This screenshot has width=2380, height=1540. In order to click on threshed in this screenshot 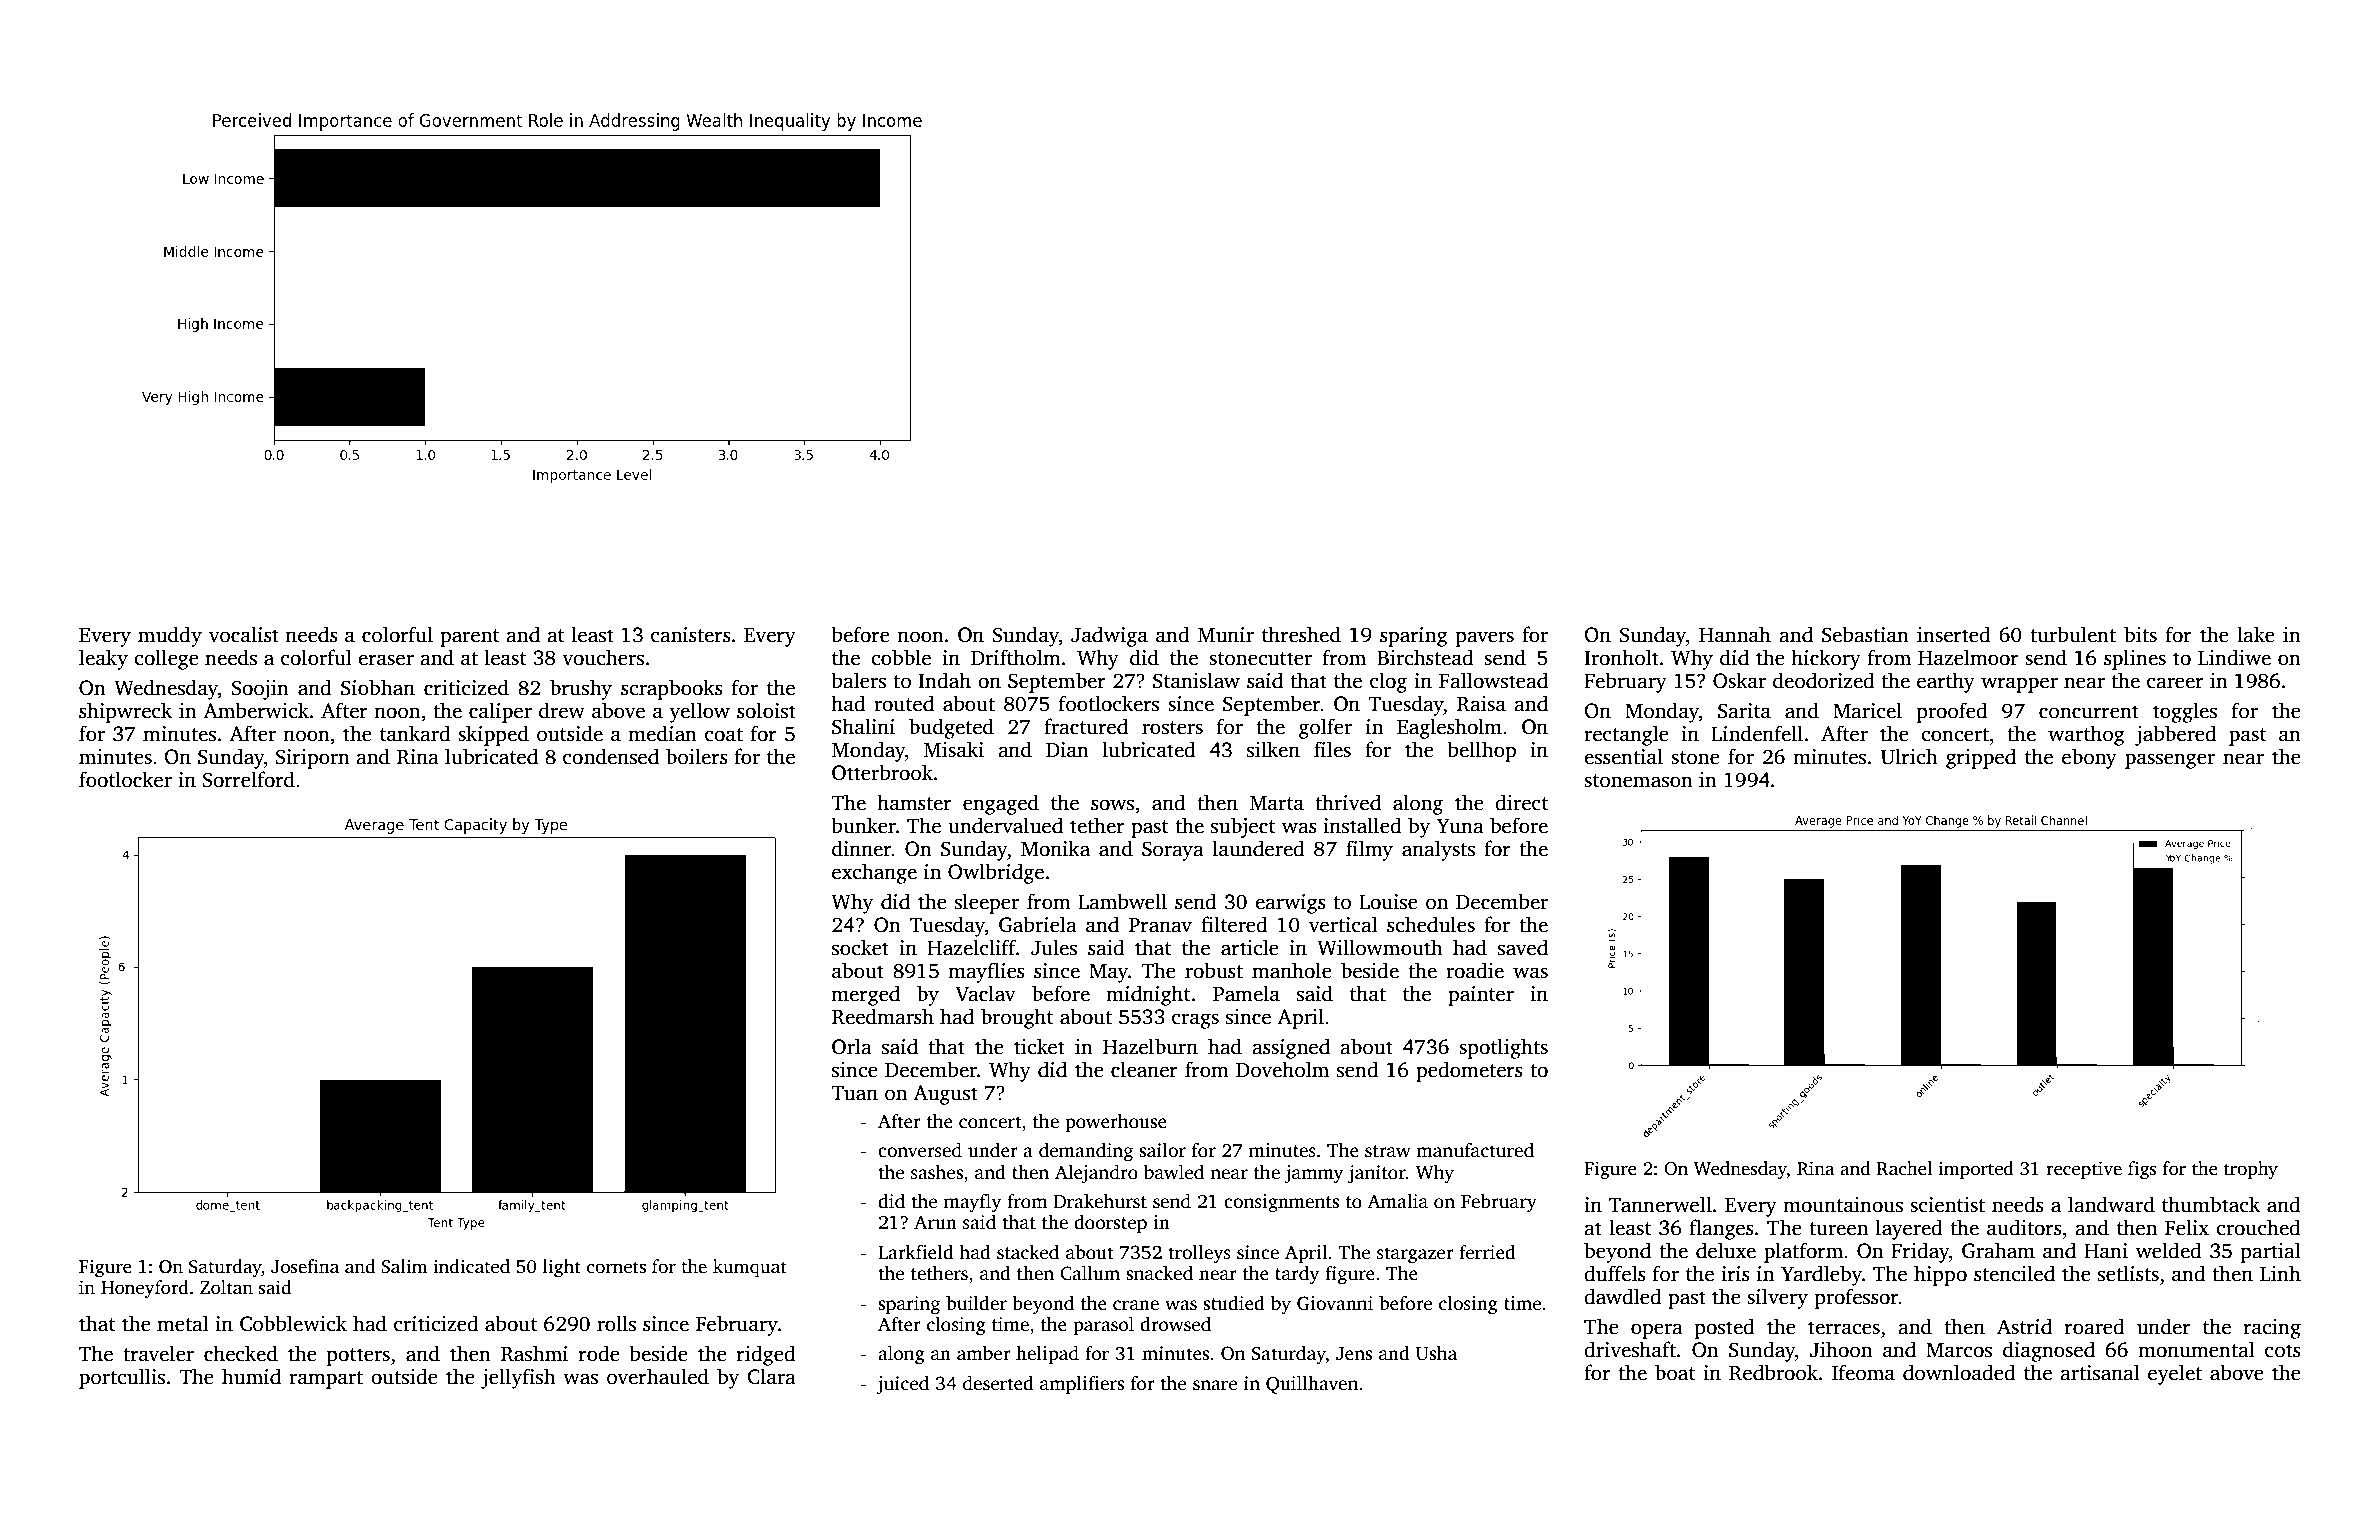, I will do `click(1301, 634)`.
